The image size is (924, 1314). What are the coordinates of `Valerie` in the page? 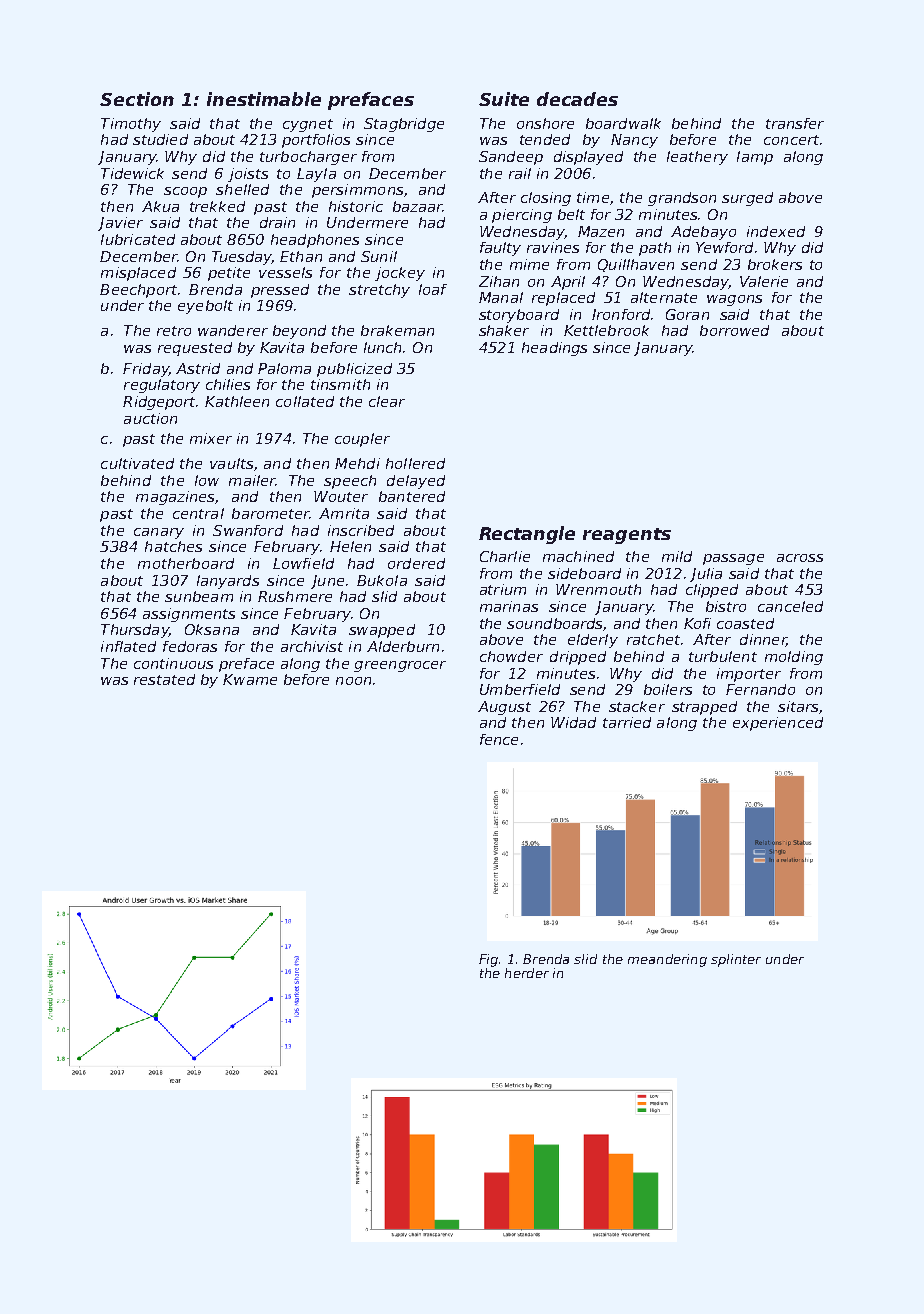 It's located at (764, 281).
